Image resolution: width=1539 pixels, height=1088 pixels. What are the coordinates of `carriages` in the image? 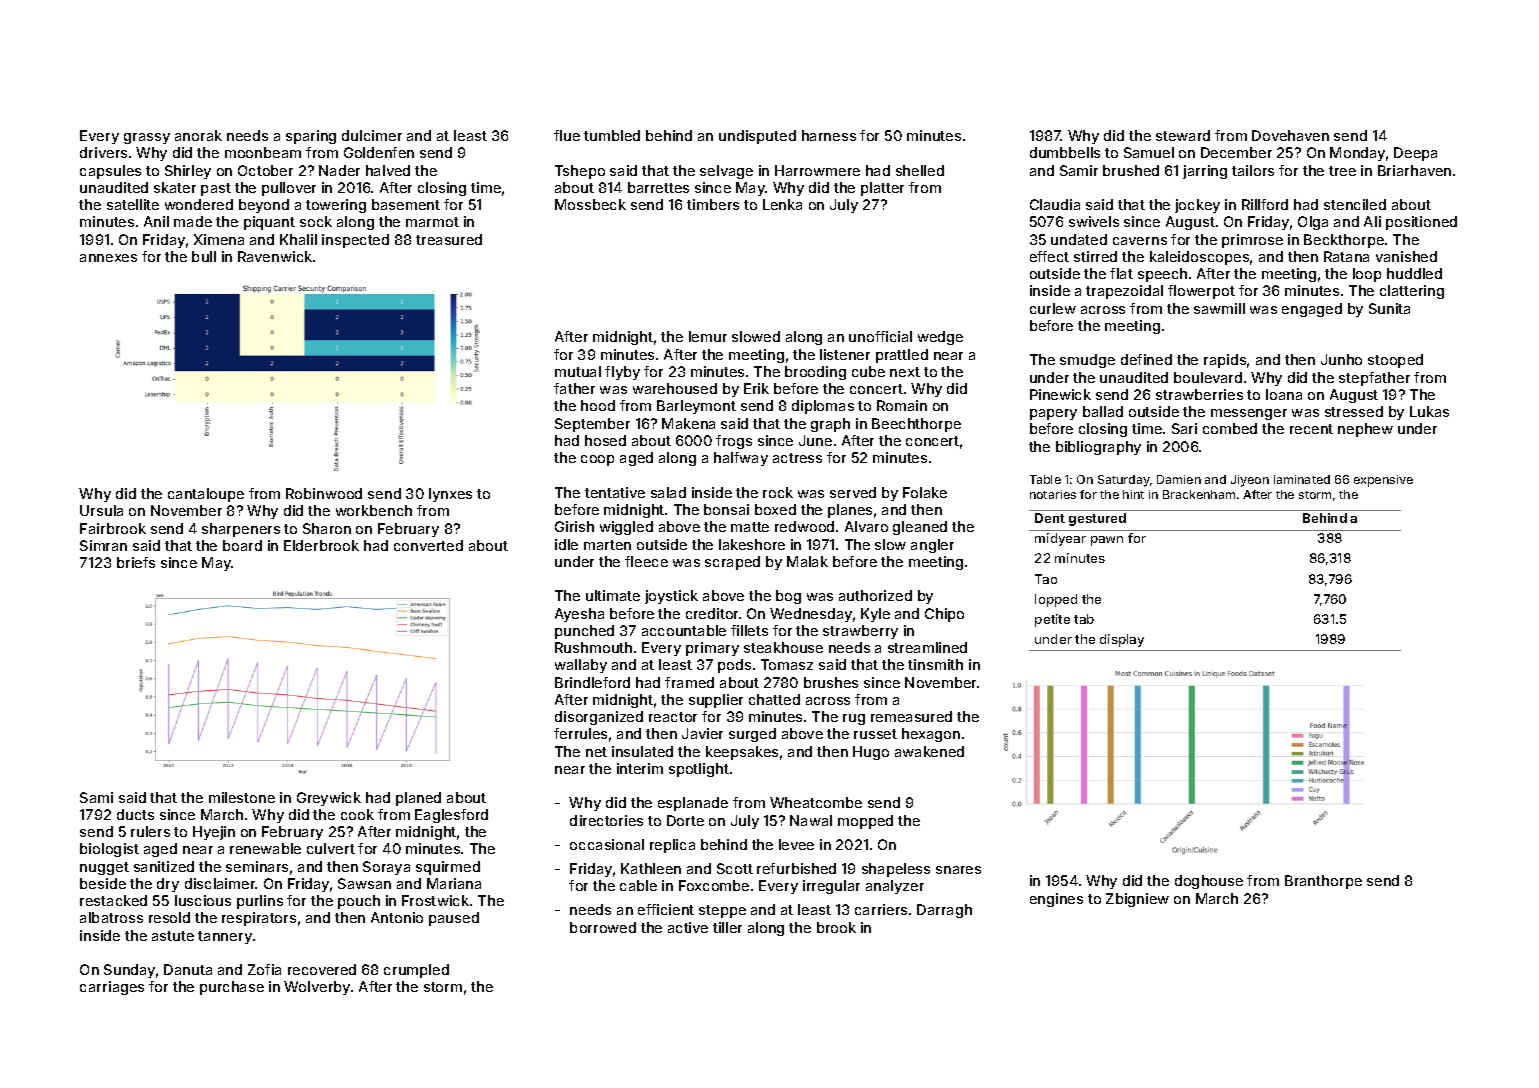 It's located at (112, 988).
